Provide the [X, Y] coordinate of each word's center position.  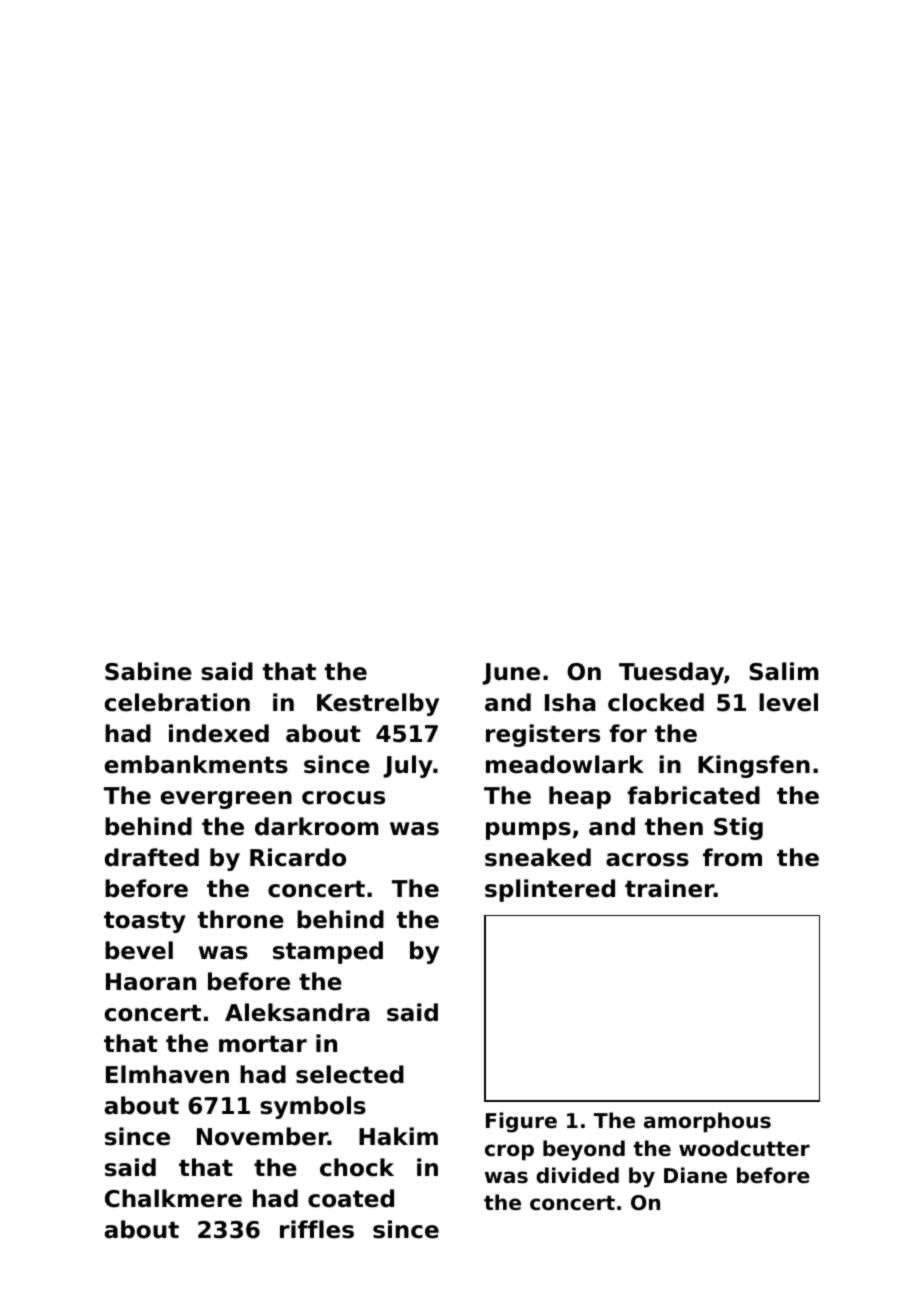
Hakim [398, 1136]
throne [241, 919]
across [647, 860]
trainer [669, 888]
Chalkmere [173, 1198]
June [511, 674]
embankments [196, 764]
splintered [550, 890]
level [788, 702]
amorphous [707, 1122]
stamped [328, 952]
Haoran [151, 982]
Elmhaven [167, 1074]
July [408, 766]
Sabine [148, 671]
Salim [784, 671]
